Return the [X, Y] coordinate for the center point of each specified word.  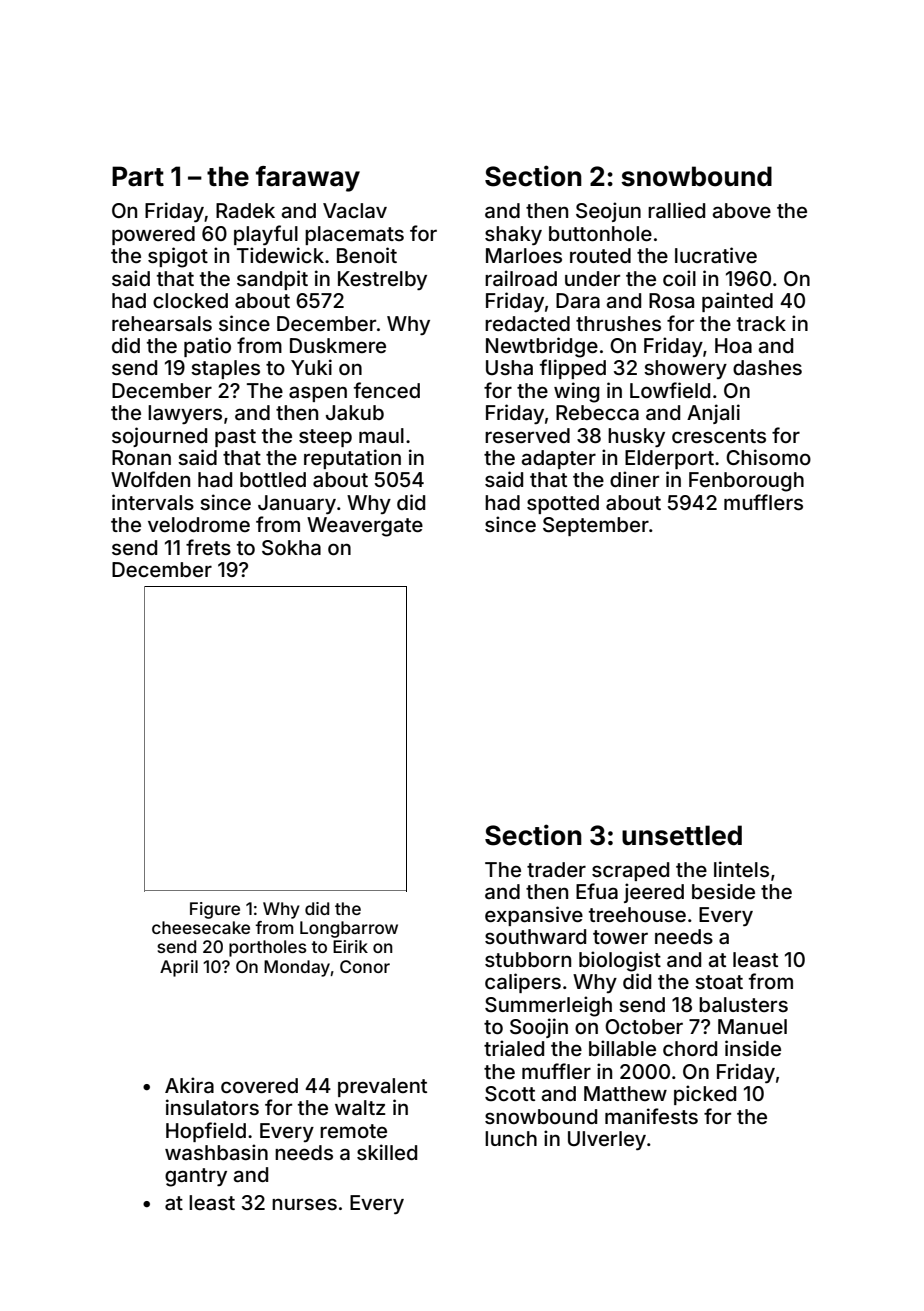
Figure [215, 910]
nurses [304, 1204]
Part [138, 176]
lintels [741, 869]
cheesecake [201, 927]
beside [723, 891]
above [742, 210]
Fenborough [746, 482]
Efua [597, 891]
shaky [513, 235]
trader [556, 869]
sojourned [159, 437]
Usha [509, 367]
